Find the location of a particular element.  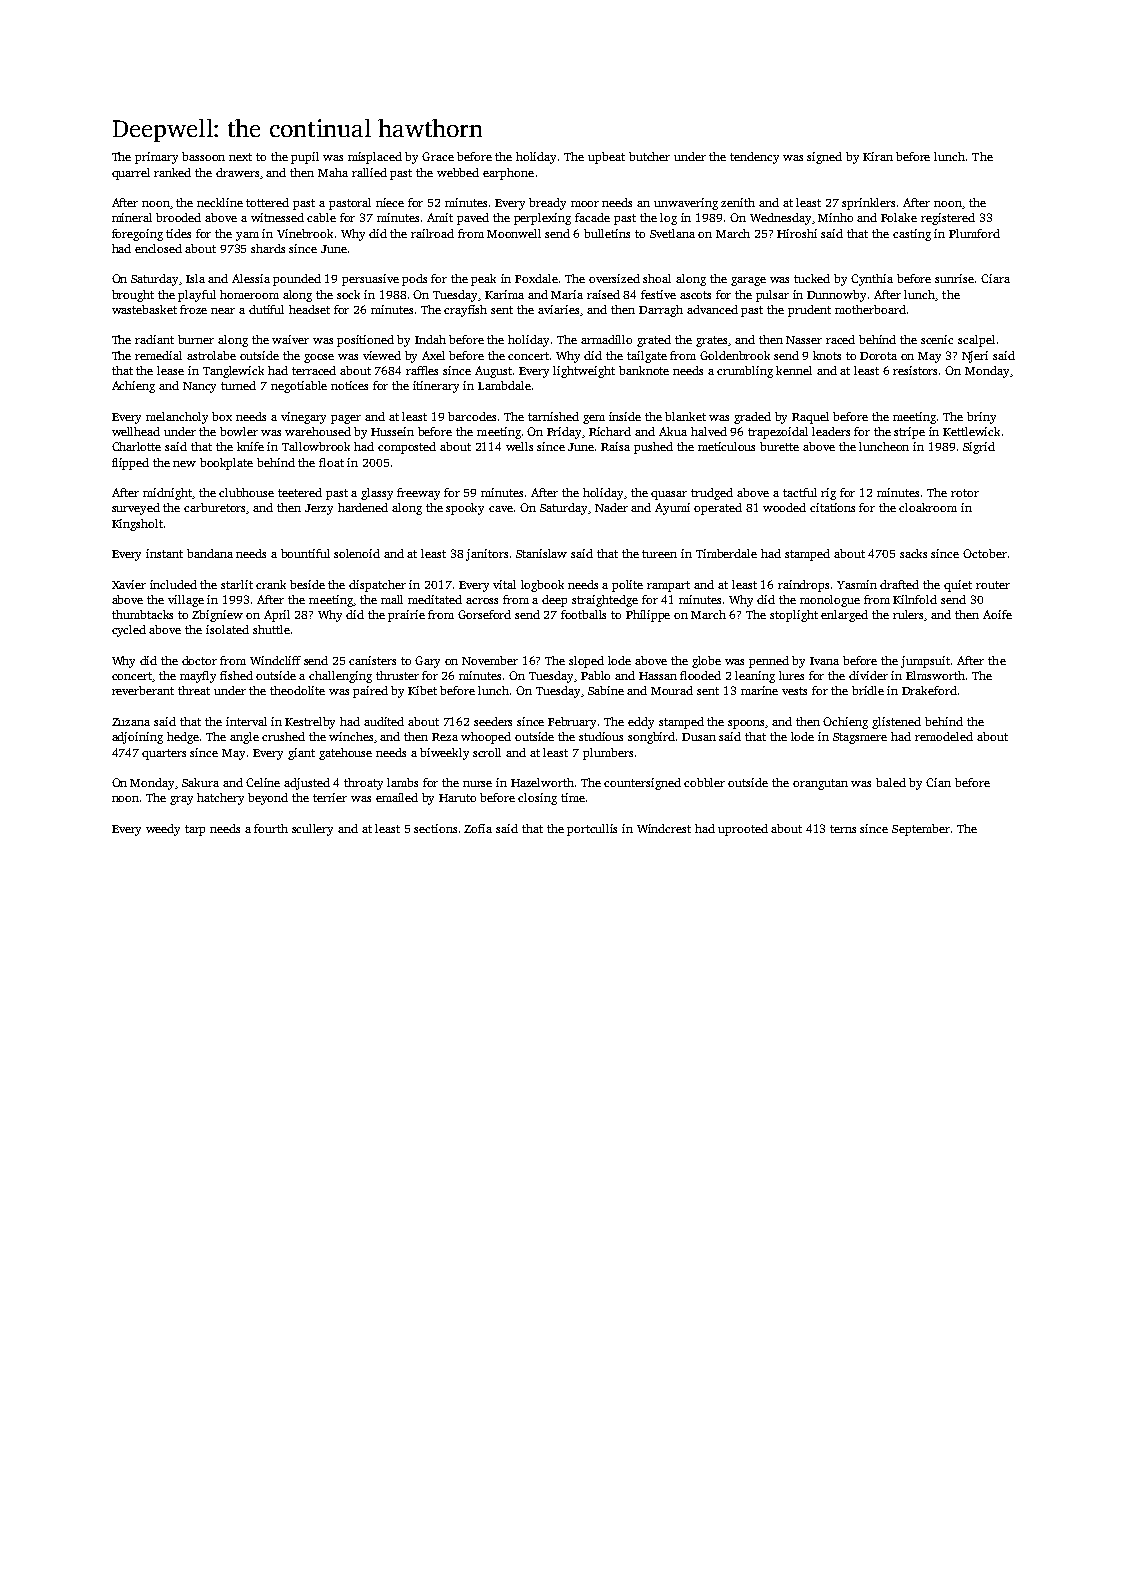

challenging is located at coordinates (340, 677).
